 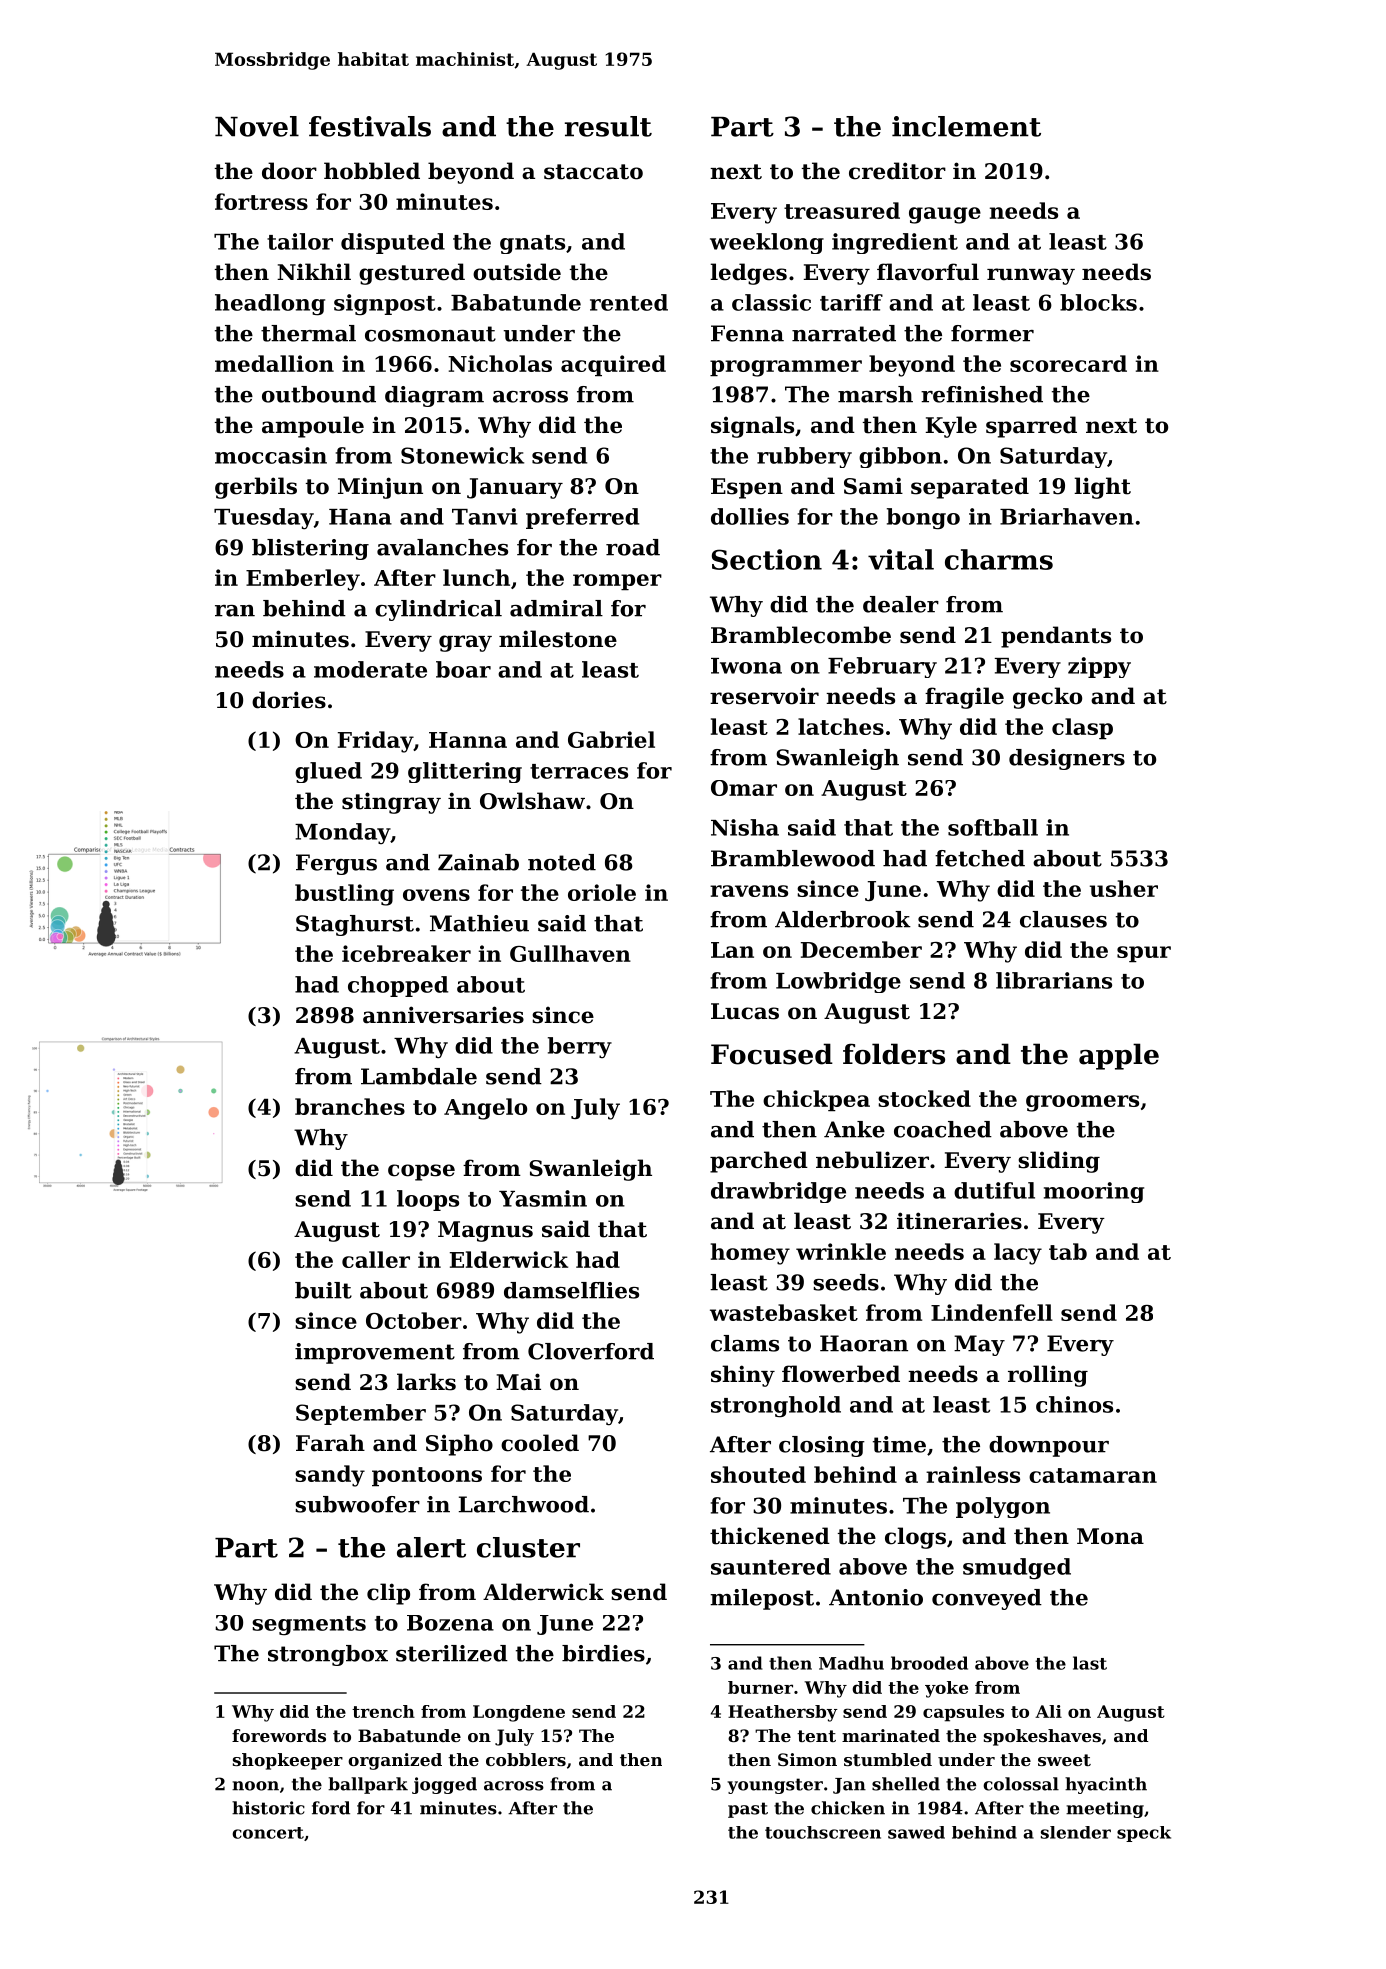 What do you see at coordinates (368, 1785) in the image?
I see `ballpark` at bounding box center [368, 1785].
